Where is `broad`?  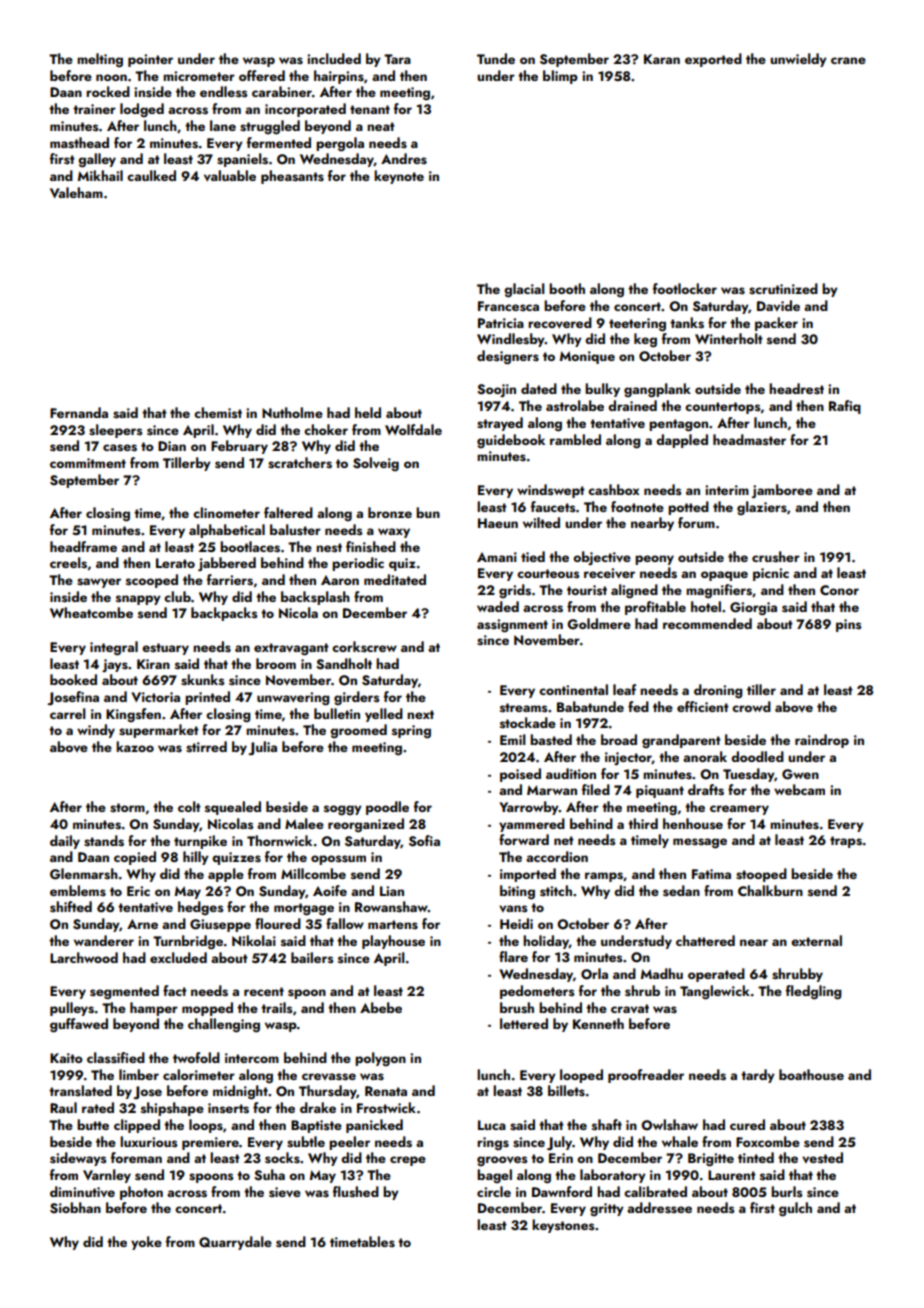
broad is located at coordinates (619, 739).
